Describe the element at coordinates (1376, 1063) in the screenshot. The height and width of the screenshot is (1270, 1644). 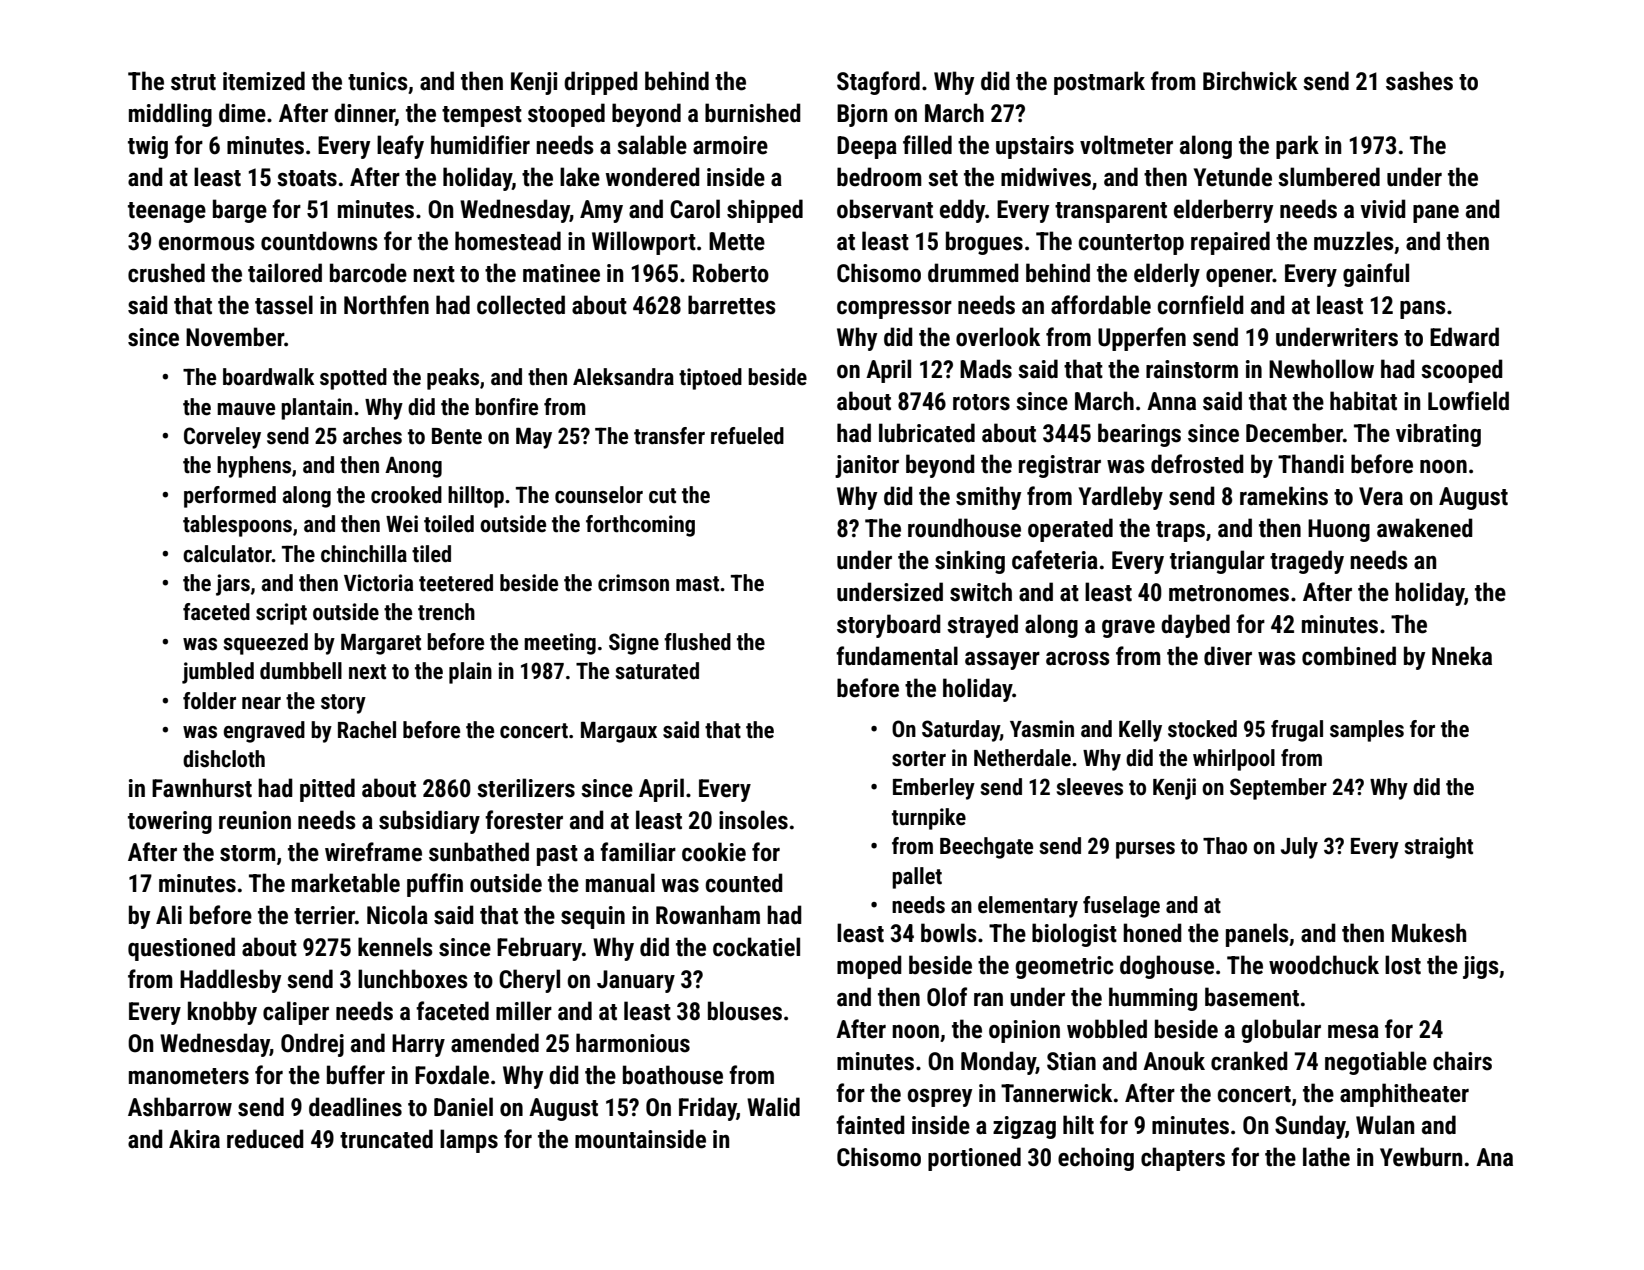
I see `negotiable` at that location.
